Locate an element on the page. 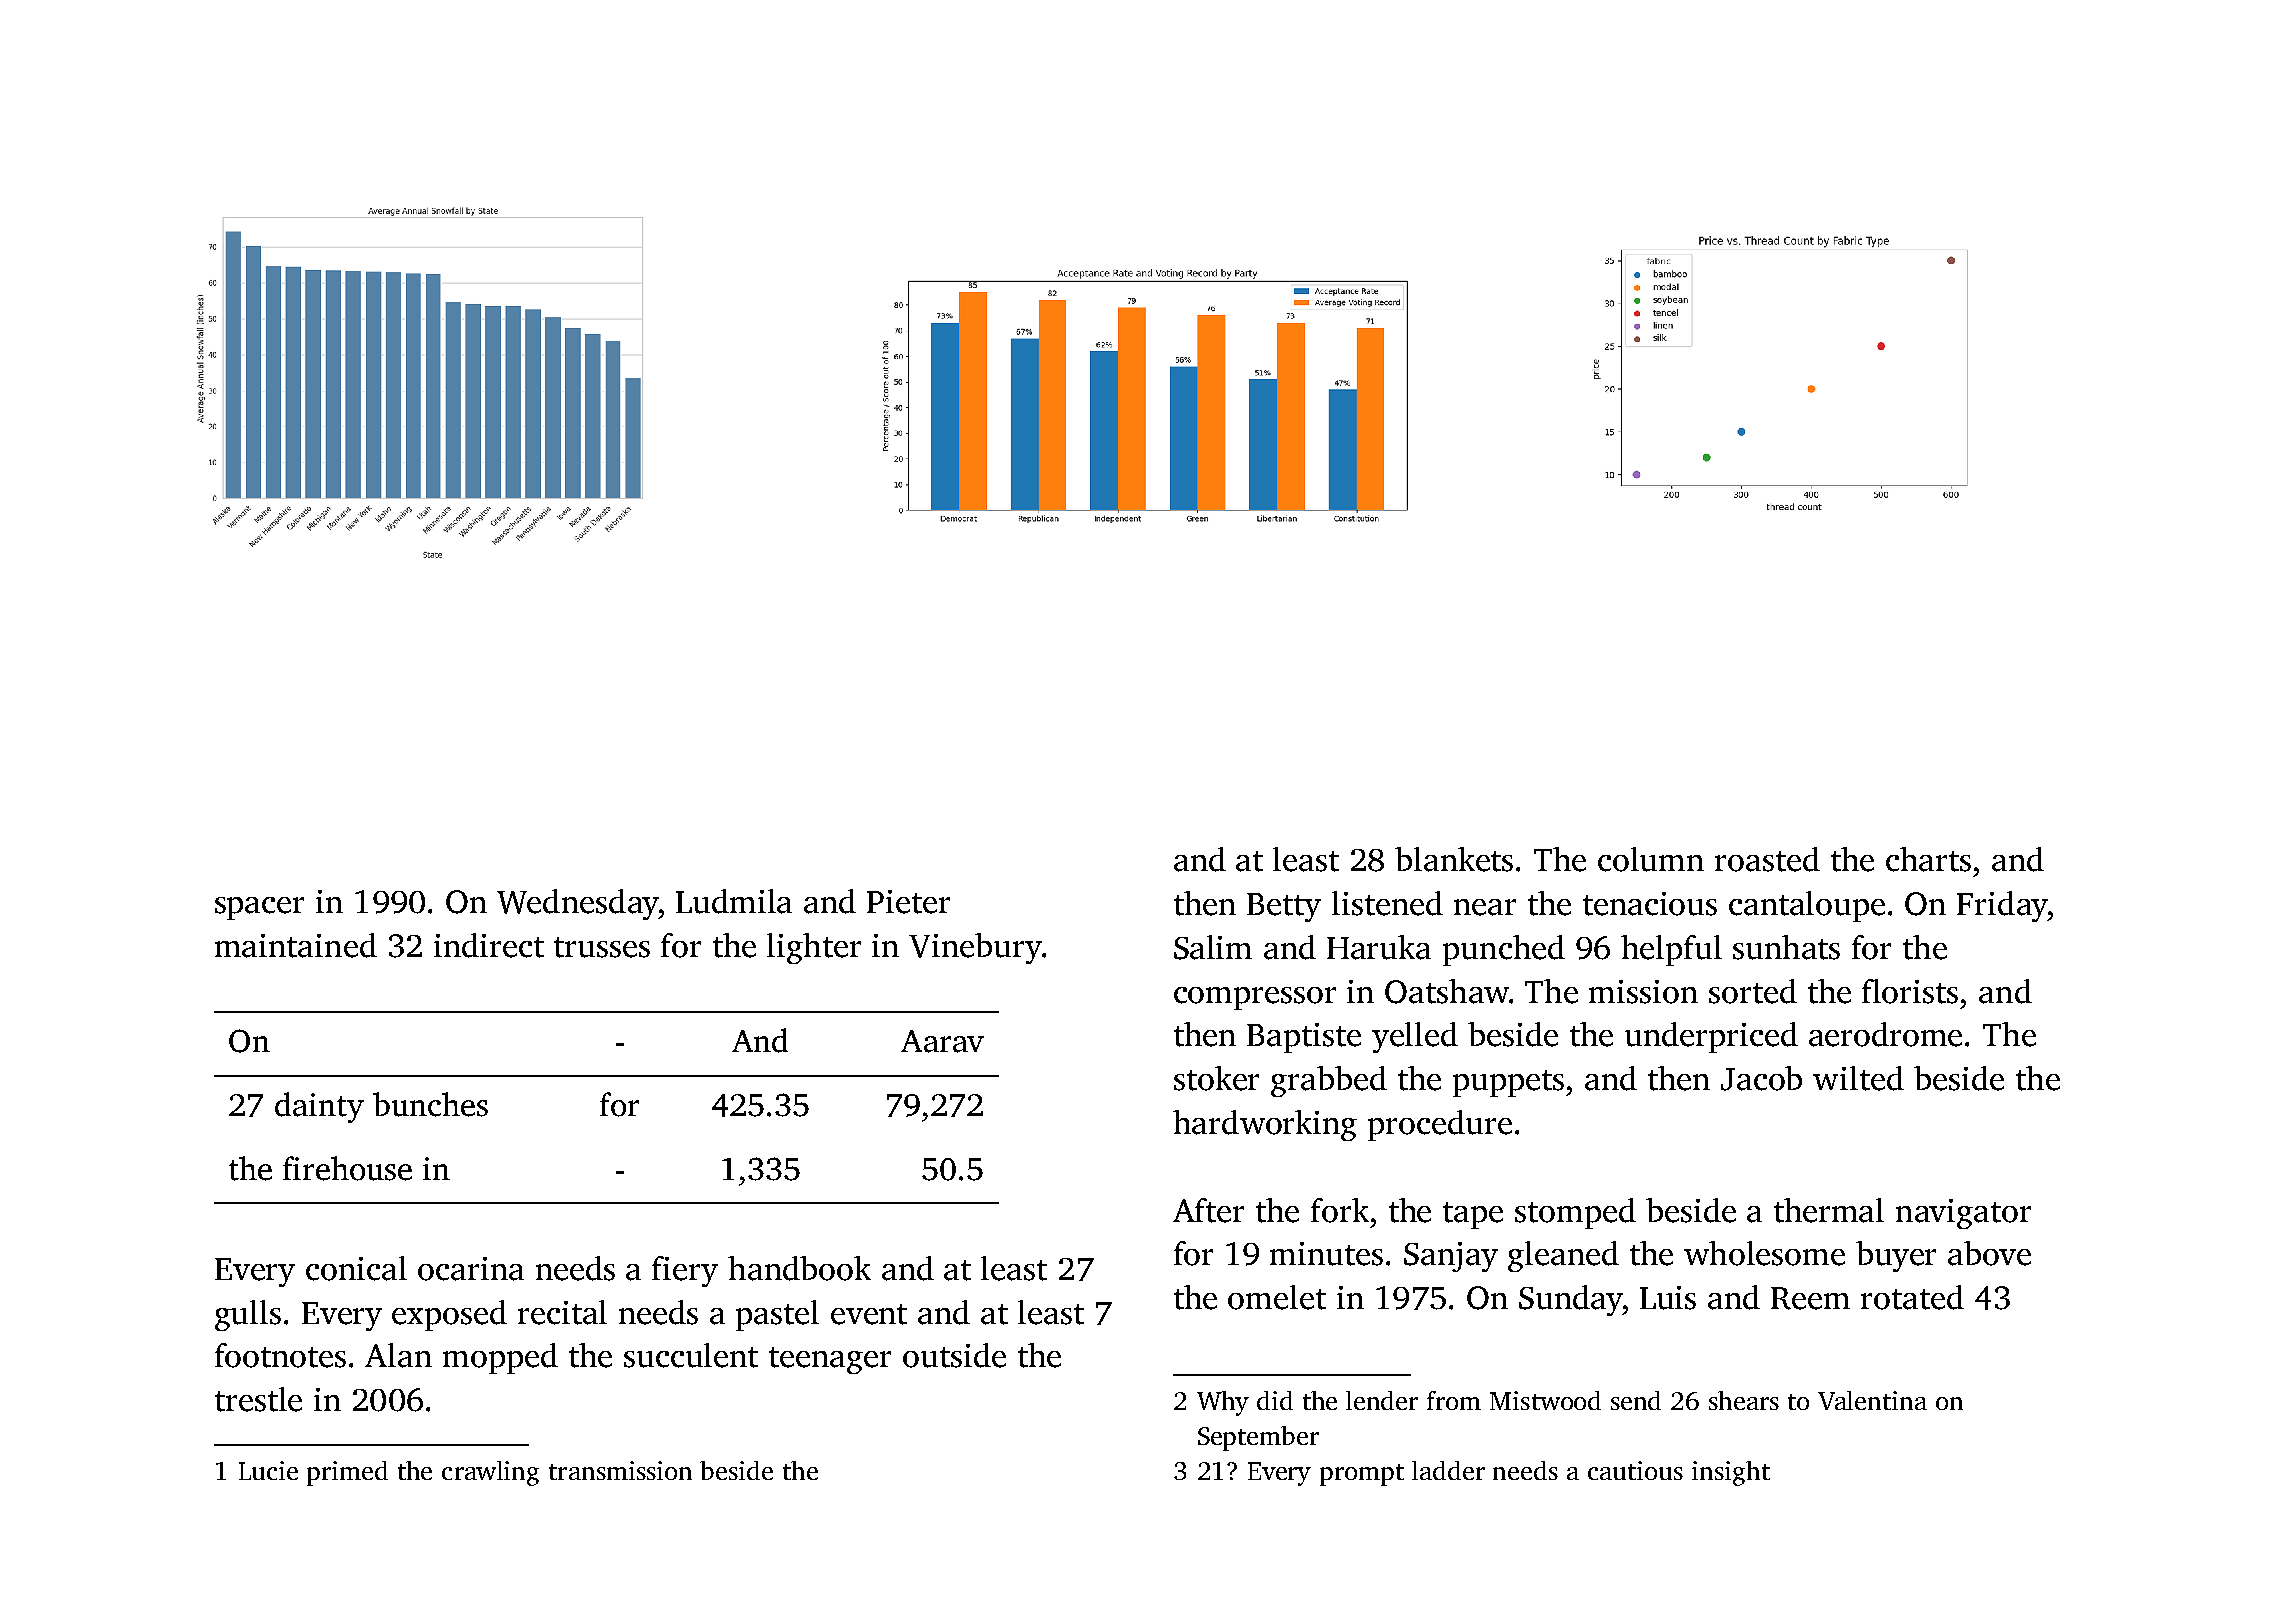  thermal is located at coordinates (1829, 1210).
